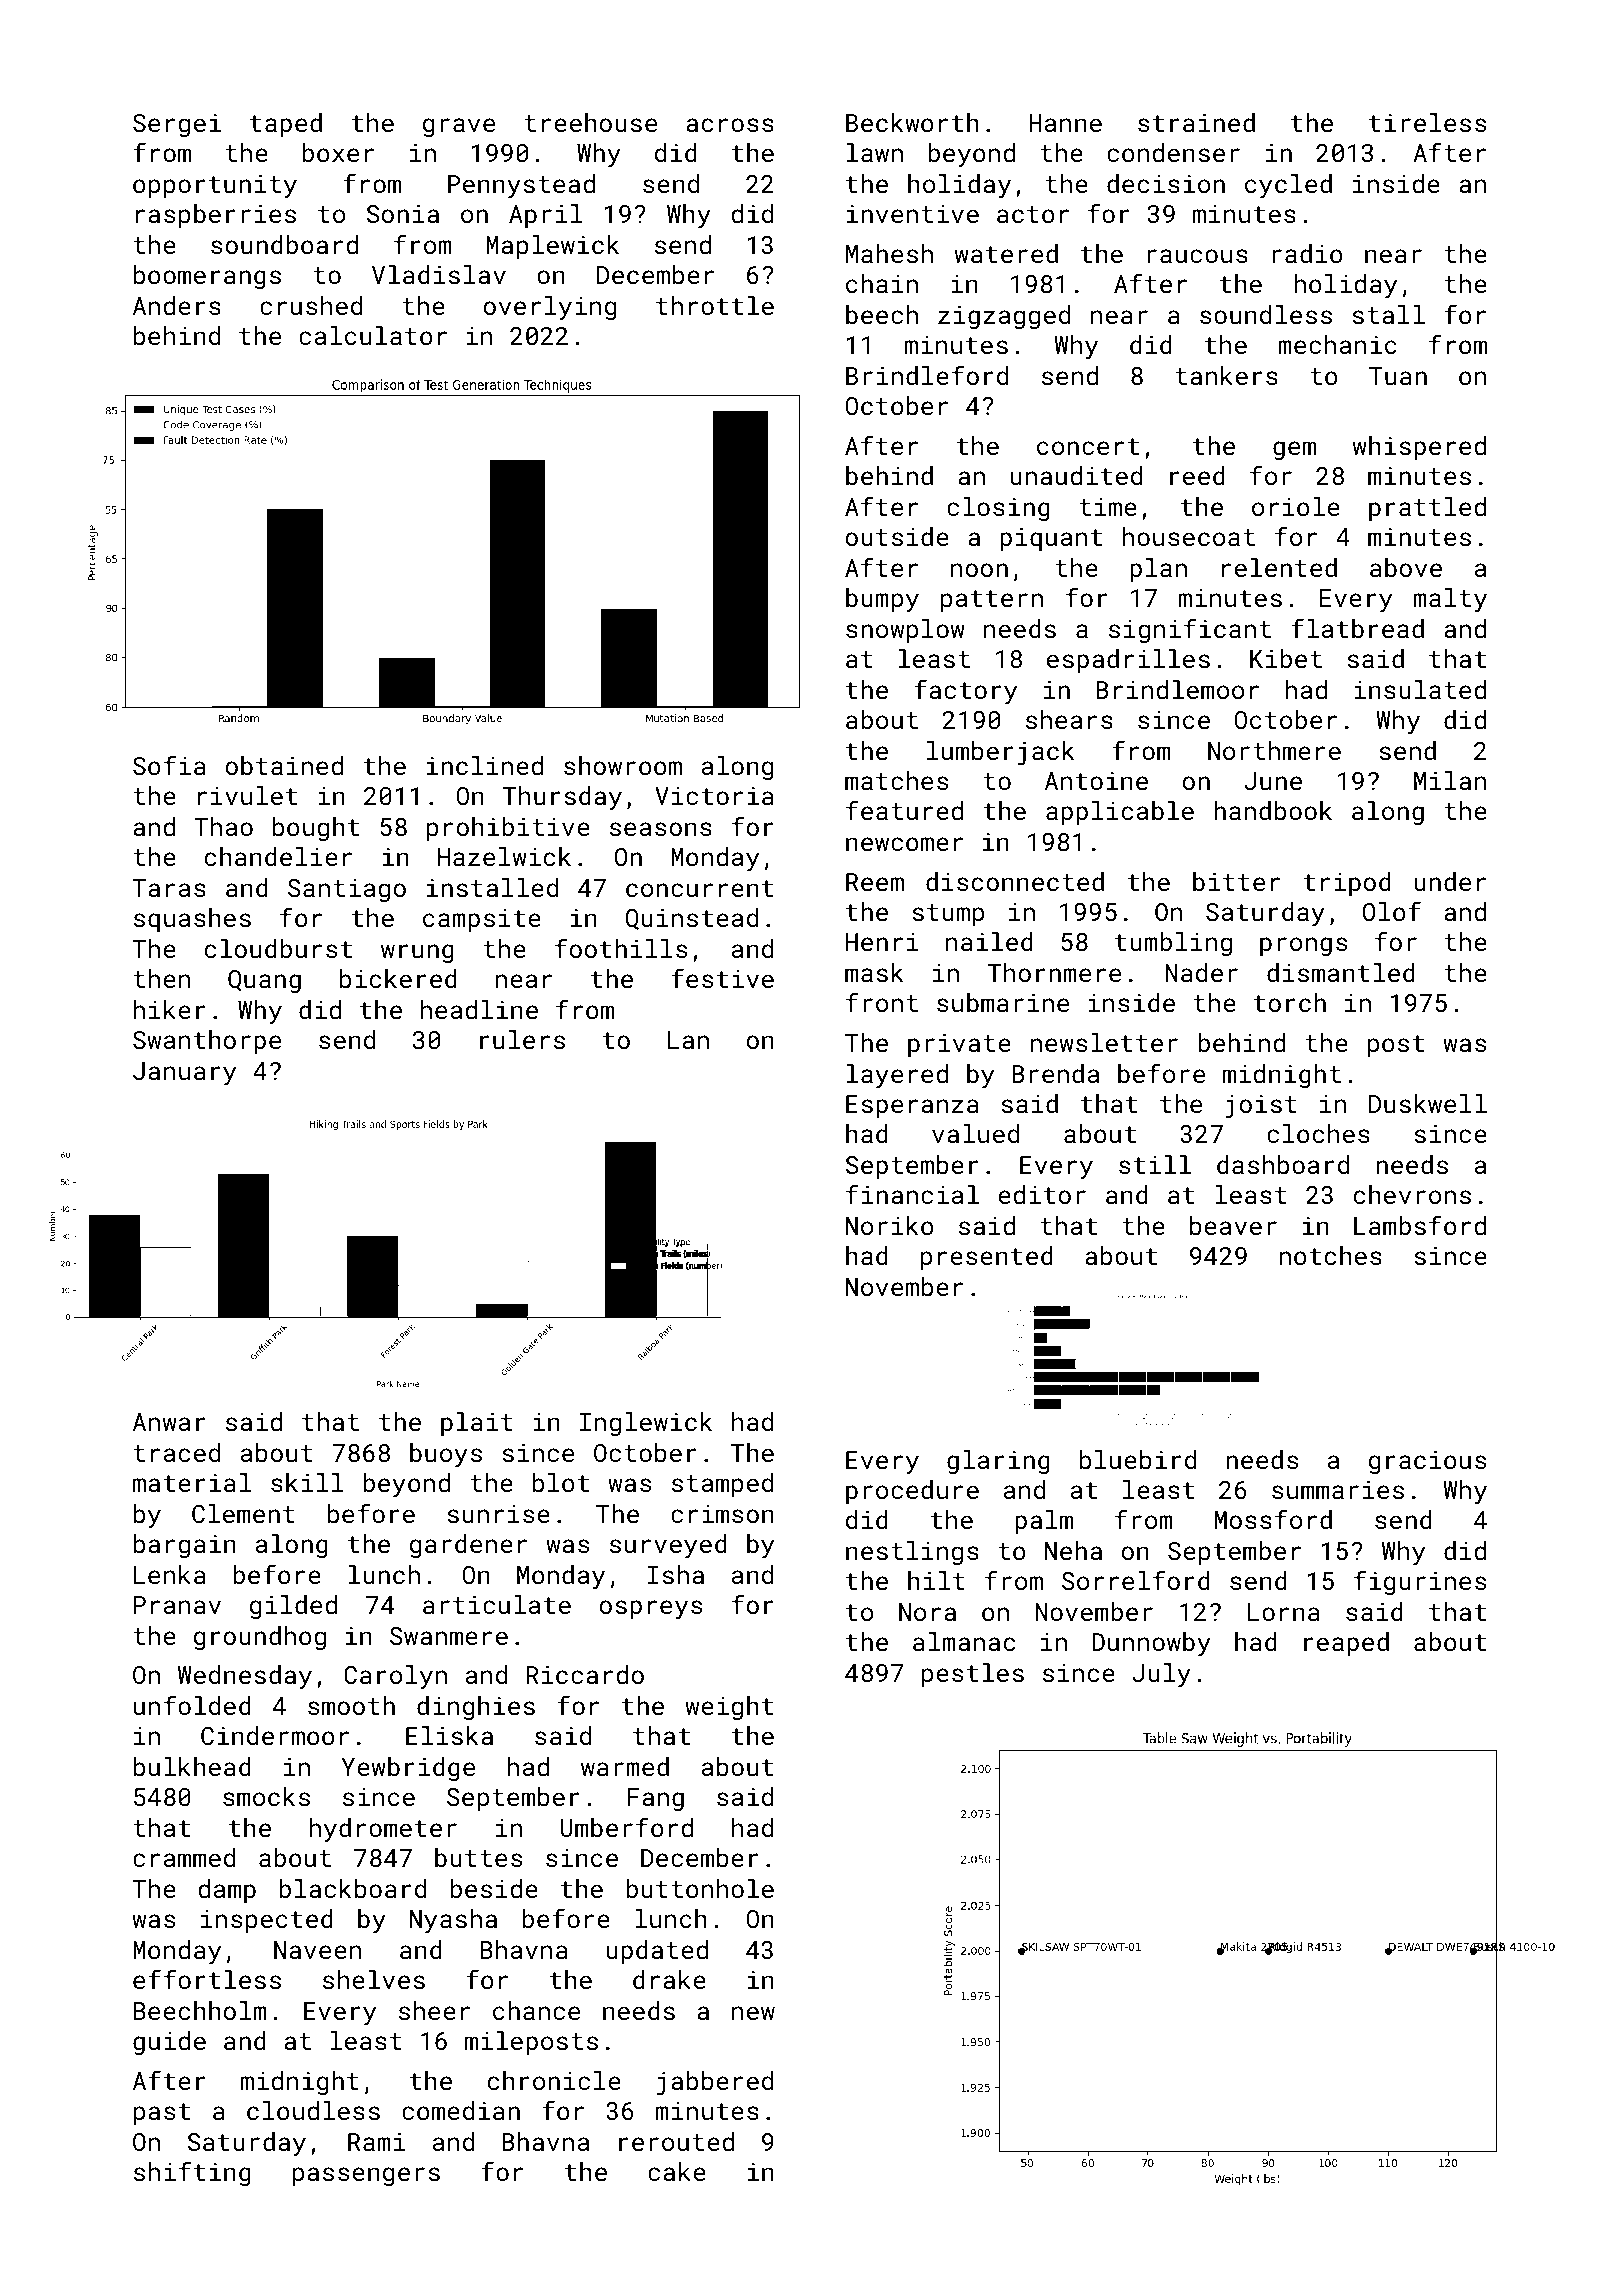 This screenshot has height=2292, width=1620. I want to click on cloudless, so click(313, 2110).
